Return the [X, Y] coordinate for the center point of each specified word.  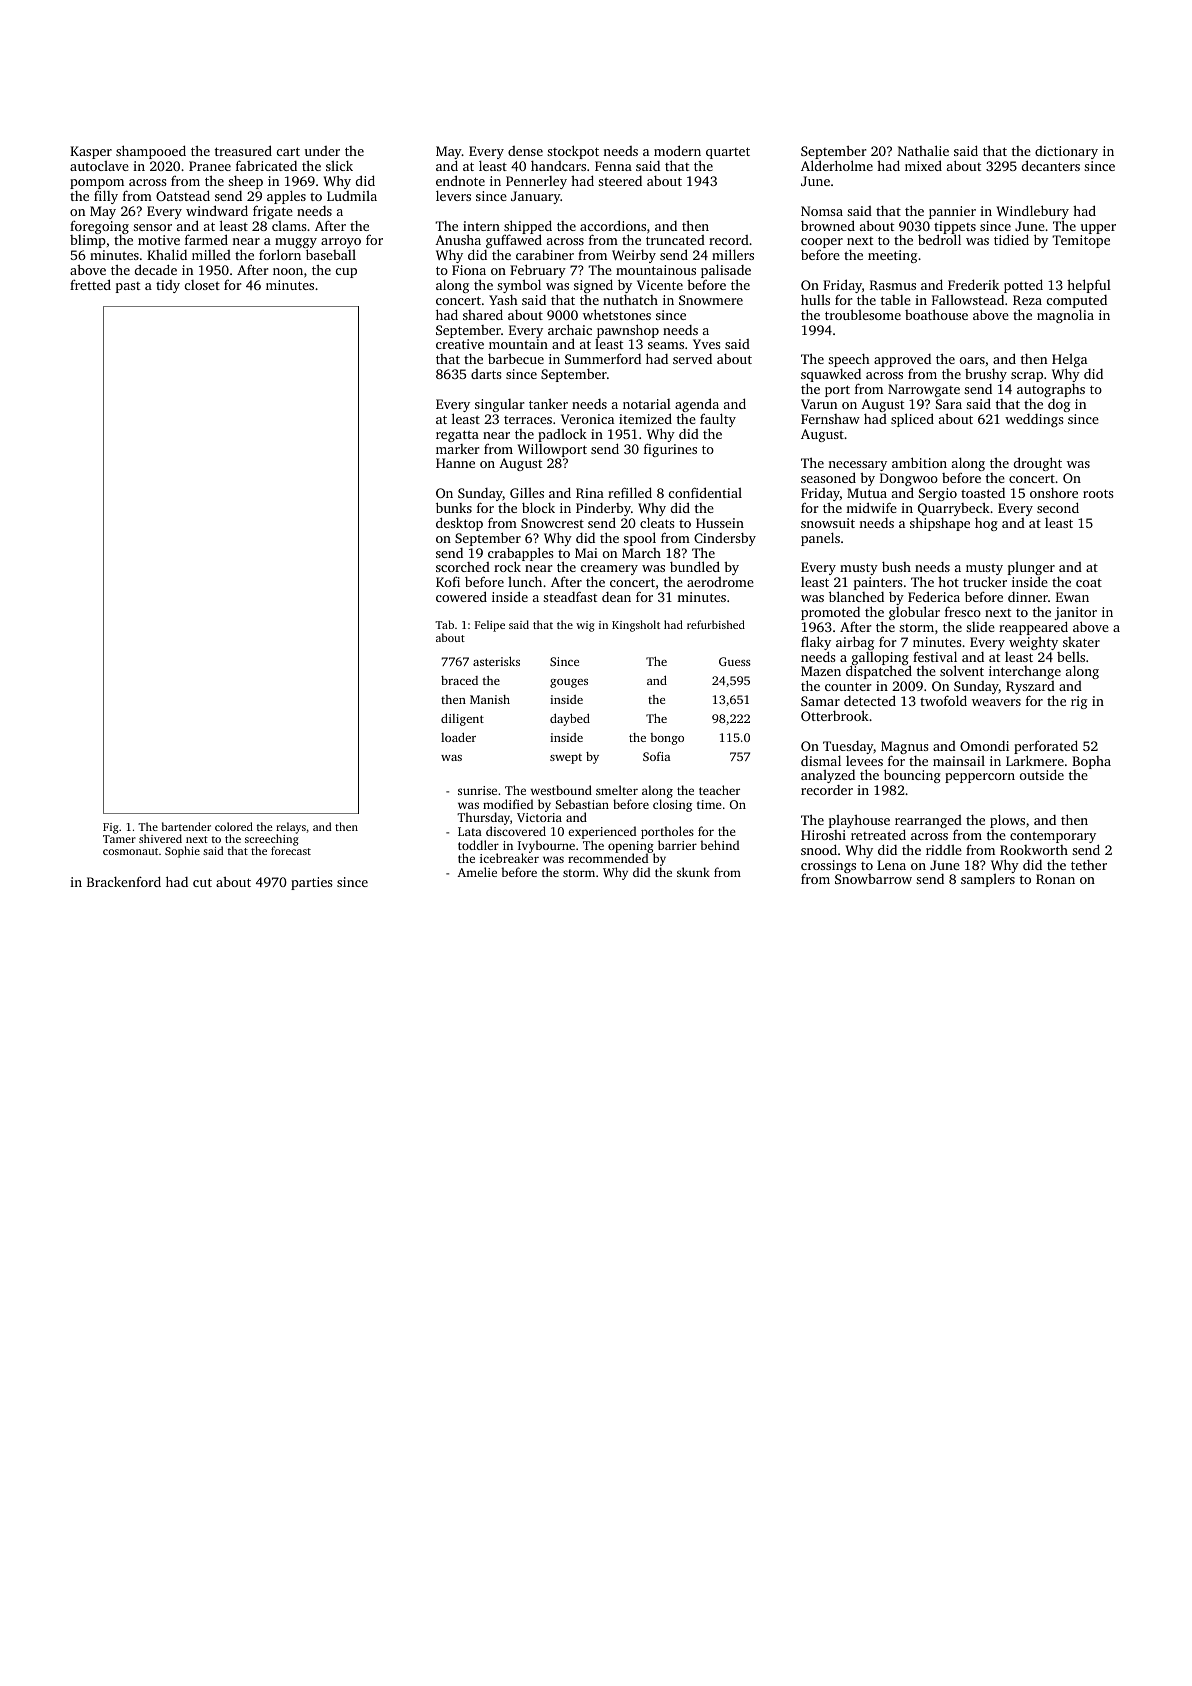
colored [234, 826]
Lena [891, 865]
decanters [1051, 165]
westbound [561, 790]
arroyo [341, 243]
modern [677, 150]
